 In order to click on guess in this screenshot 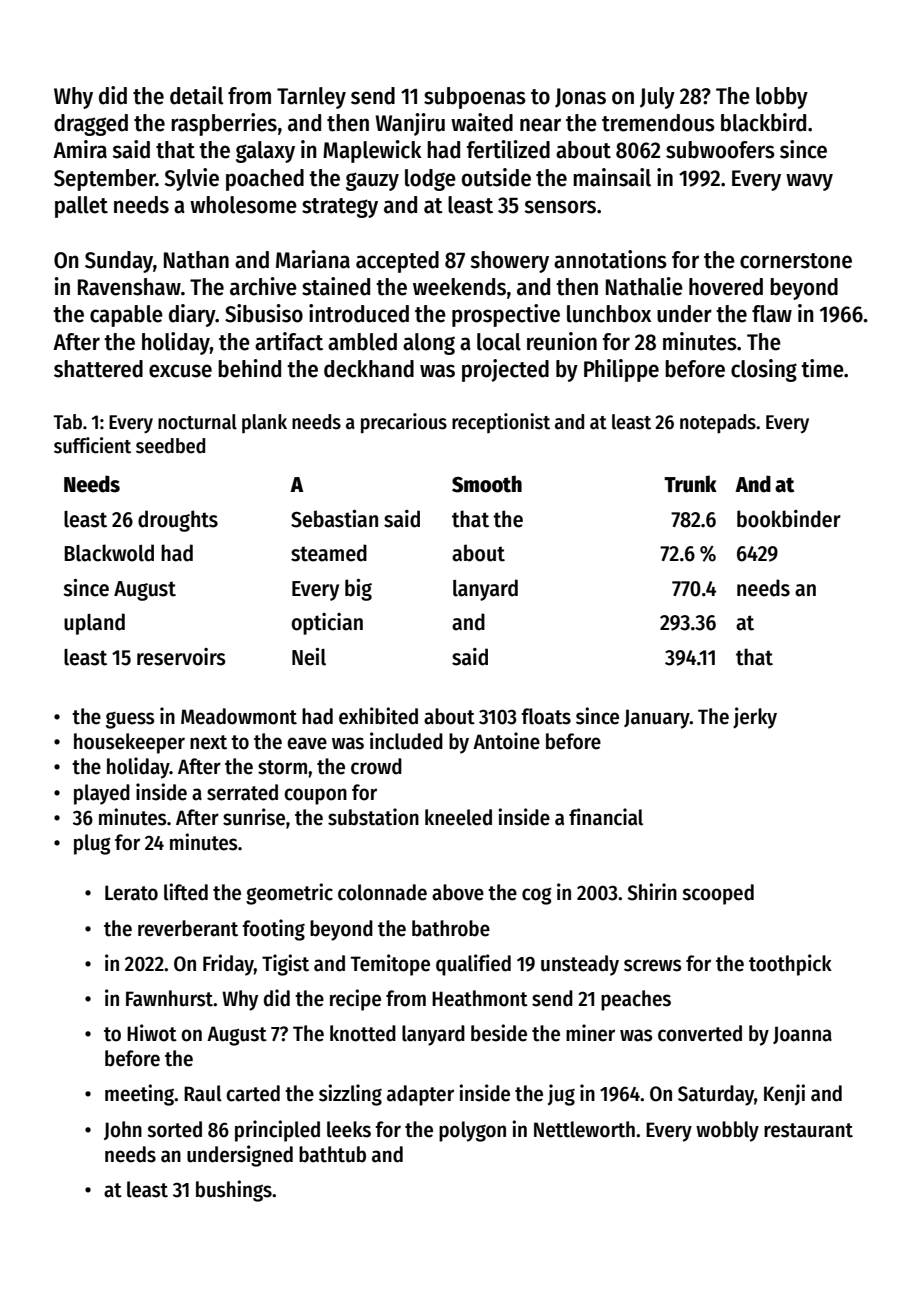, I will do `click(130, 720)`.
